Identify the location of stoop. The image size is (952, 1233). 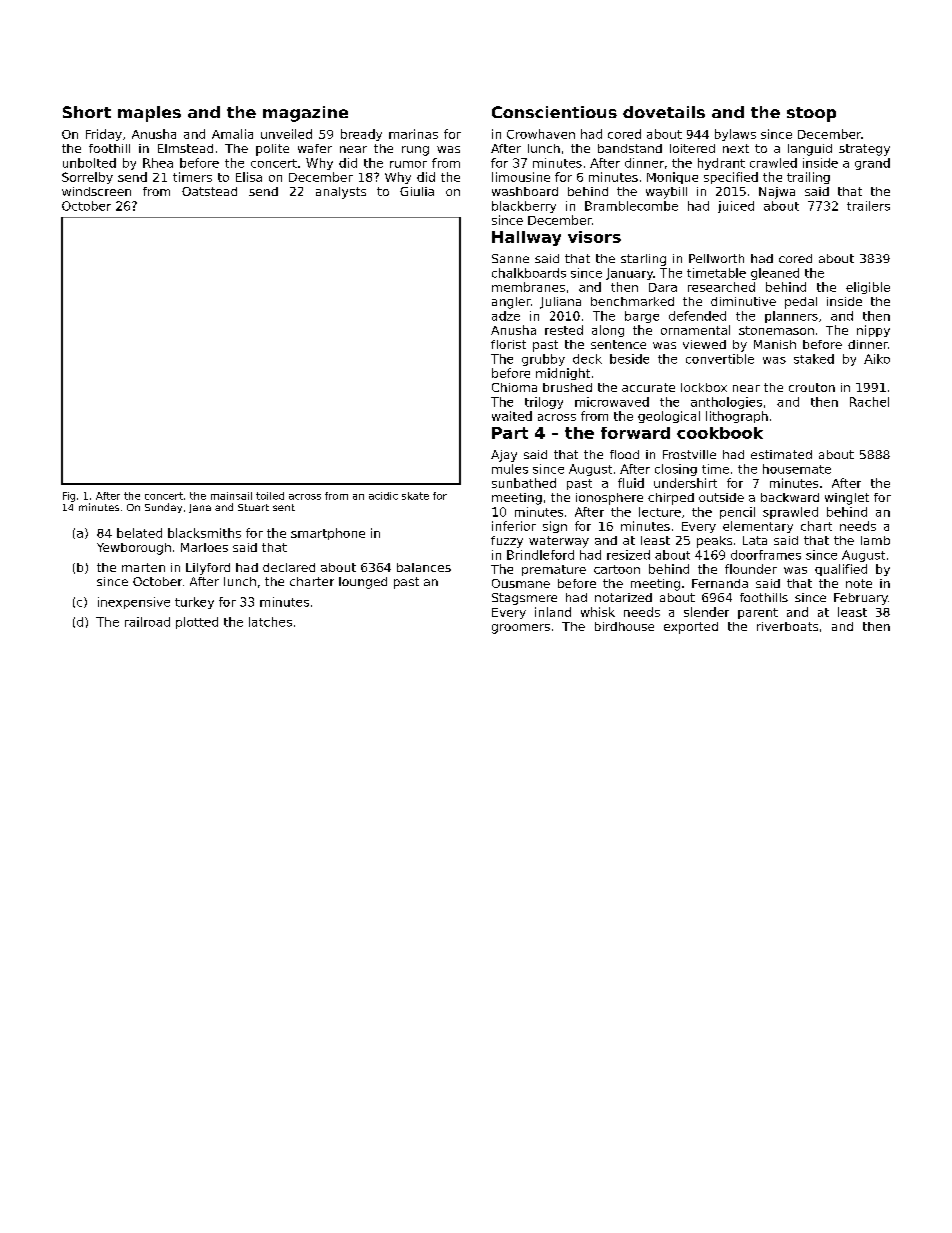
(811, 114).
